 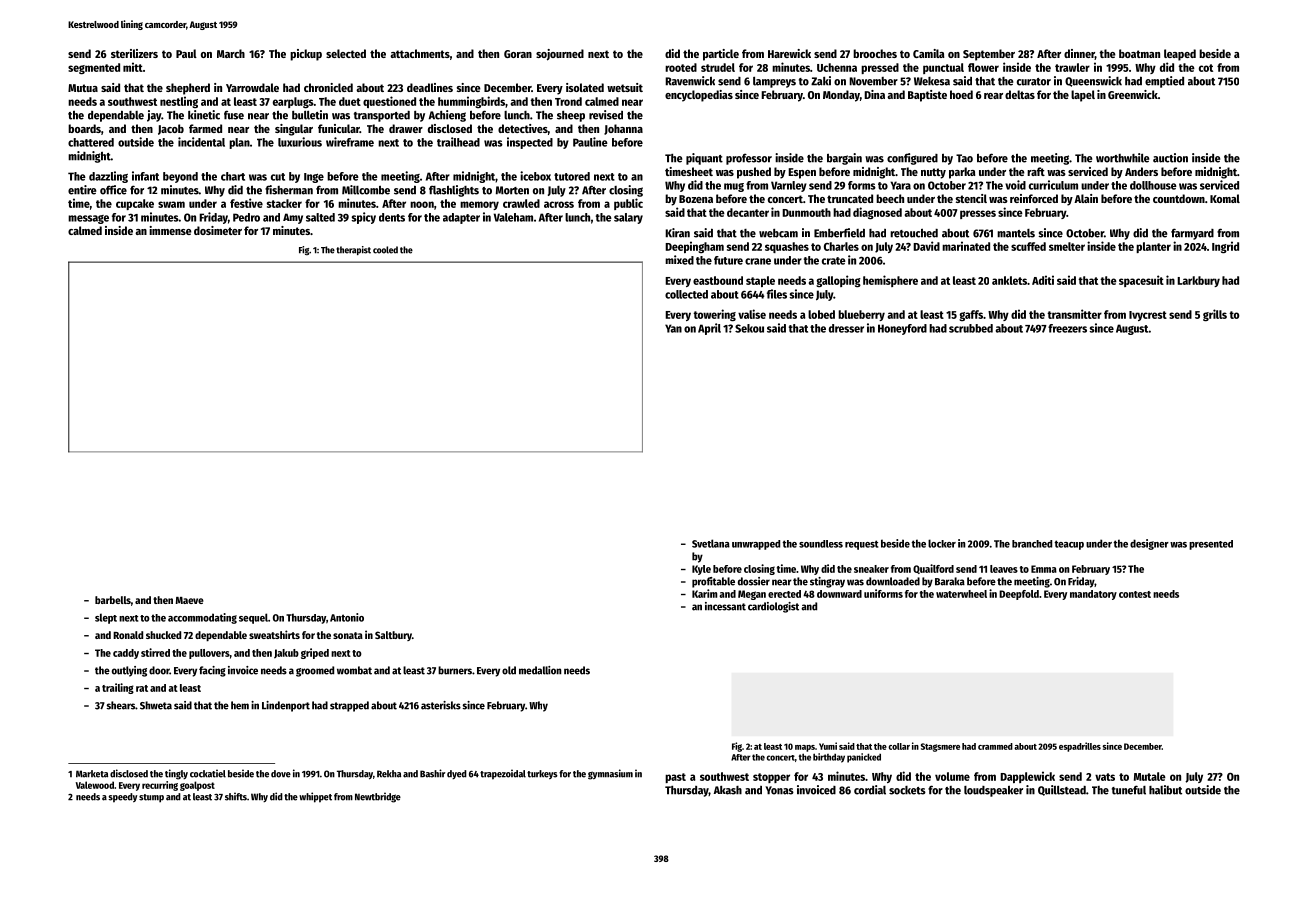 What do you see at coordinates (1180, 55) in the page?
I see `leaped` at bounding box center [1180, 55].
